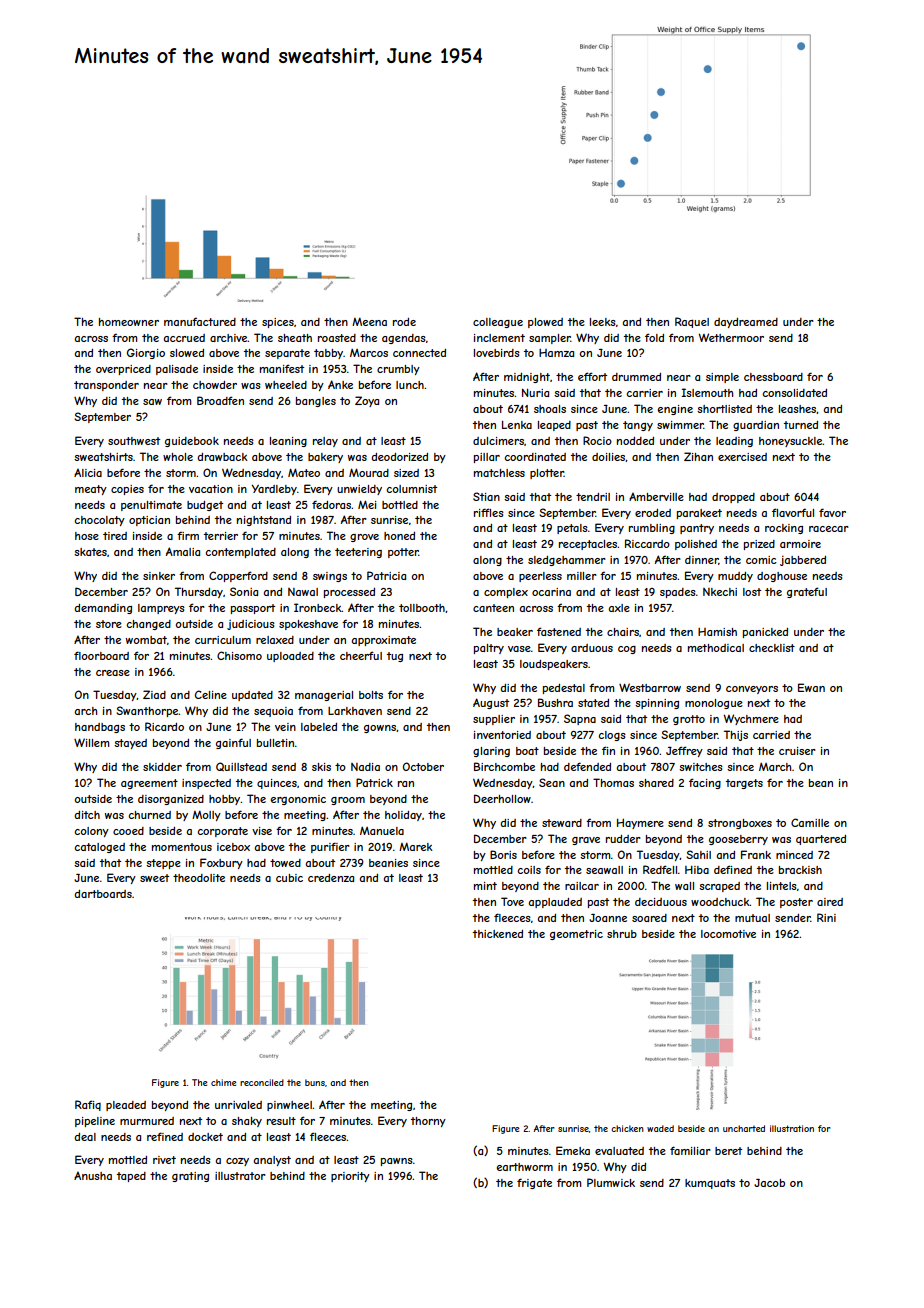  Describe the element at coordinates (752, 918) in the screenshot. I see `mutual` at that location.
